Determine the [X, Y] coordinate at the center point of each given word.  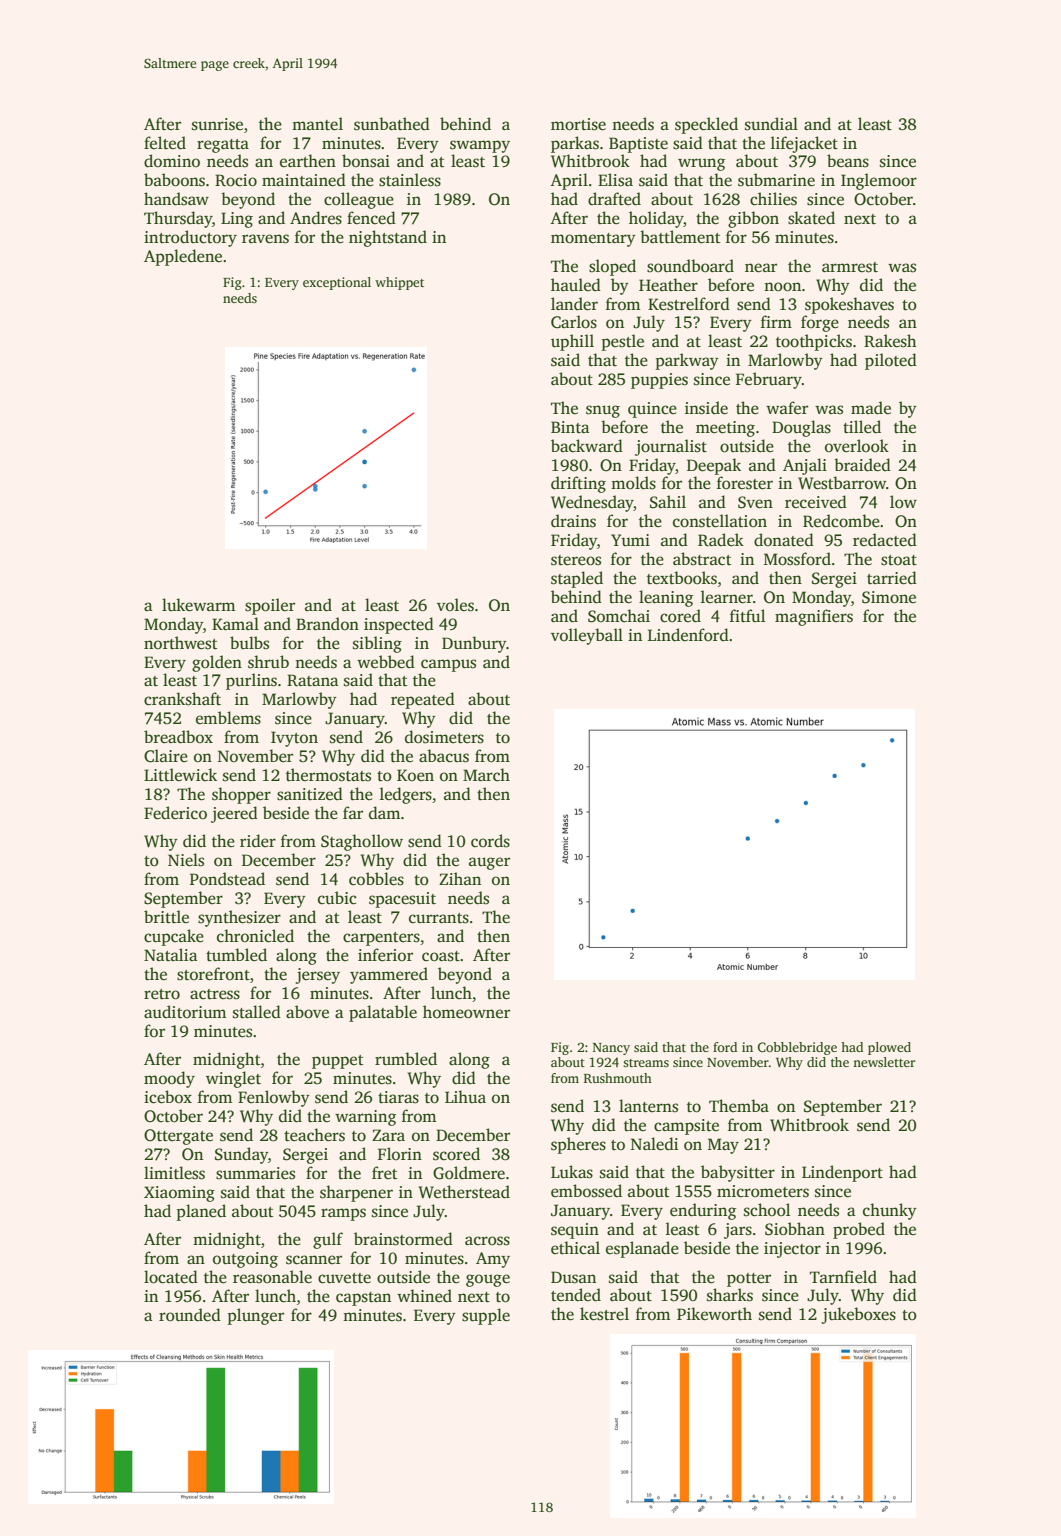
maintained [304, 180]
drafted [614, 199]
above [307, 1012]
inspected [399, 625]
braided [862, 465]
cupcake [174, 937]
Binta [570, 427]
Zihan [460, 878]
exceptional [337, 283]
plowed [889, 1048]
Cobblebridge [797, 1048]
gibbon [753, 219]
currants [439, 918]
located [171, 1277]
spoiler [270, 606]
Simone [889, 597]
